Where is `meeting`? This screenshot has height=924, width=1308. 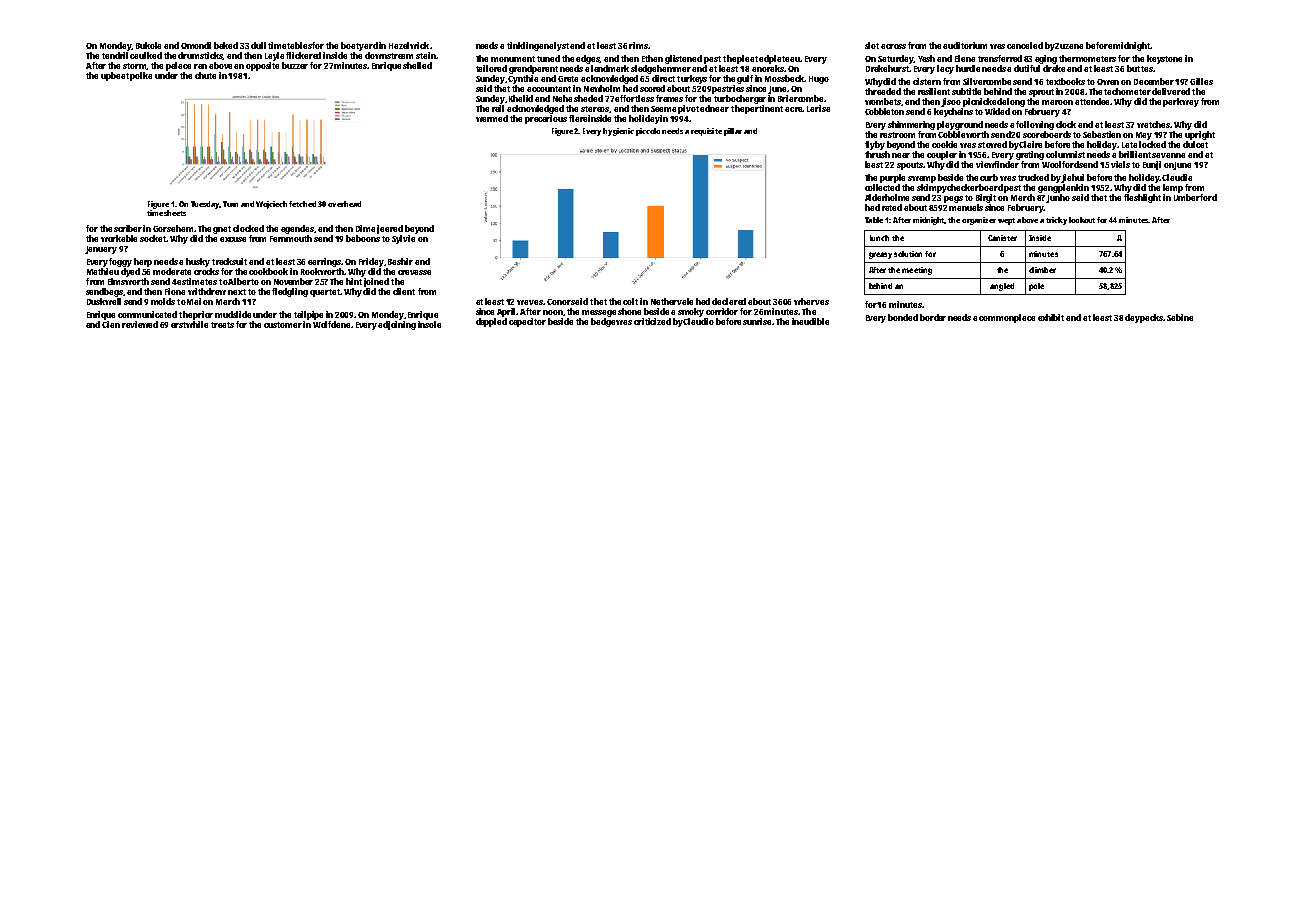 meeting is located at coordinates (917, 271).
